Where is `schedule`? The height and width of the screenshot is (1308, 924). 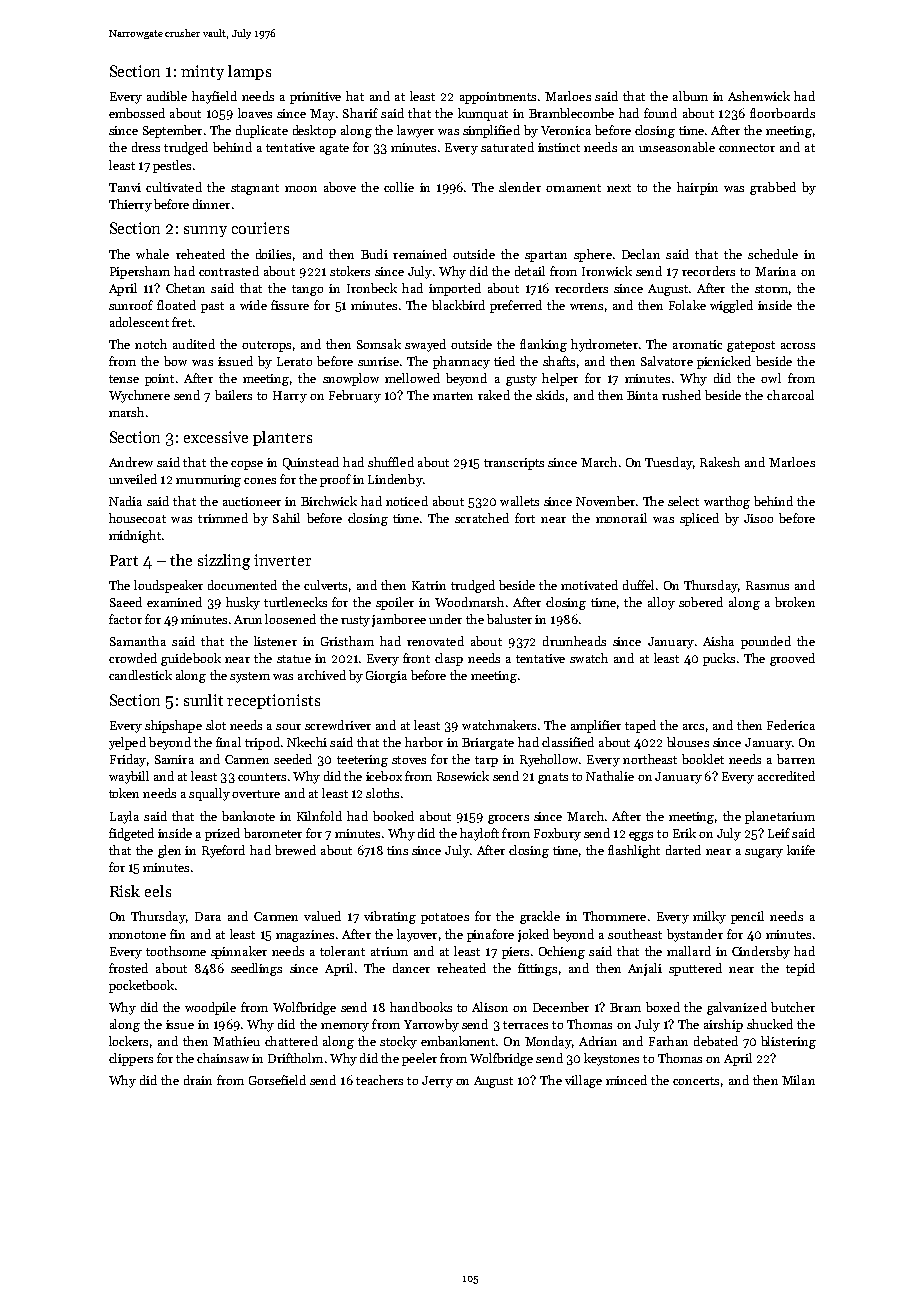 schedule is located at coordinates (773, 254).
